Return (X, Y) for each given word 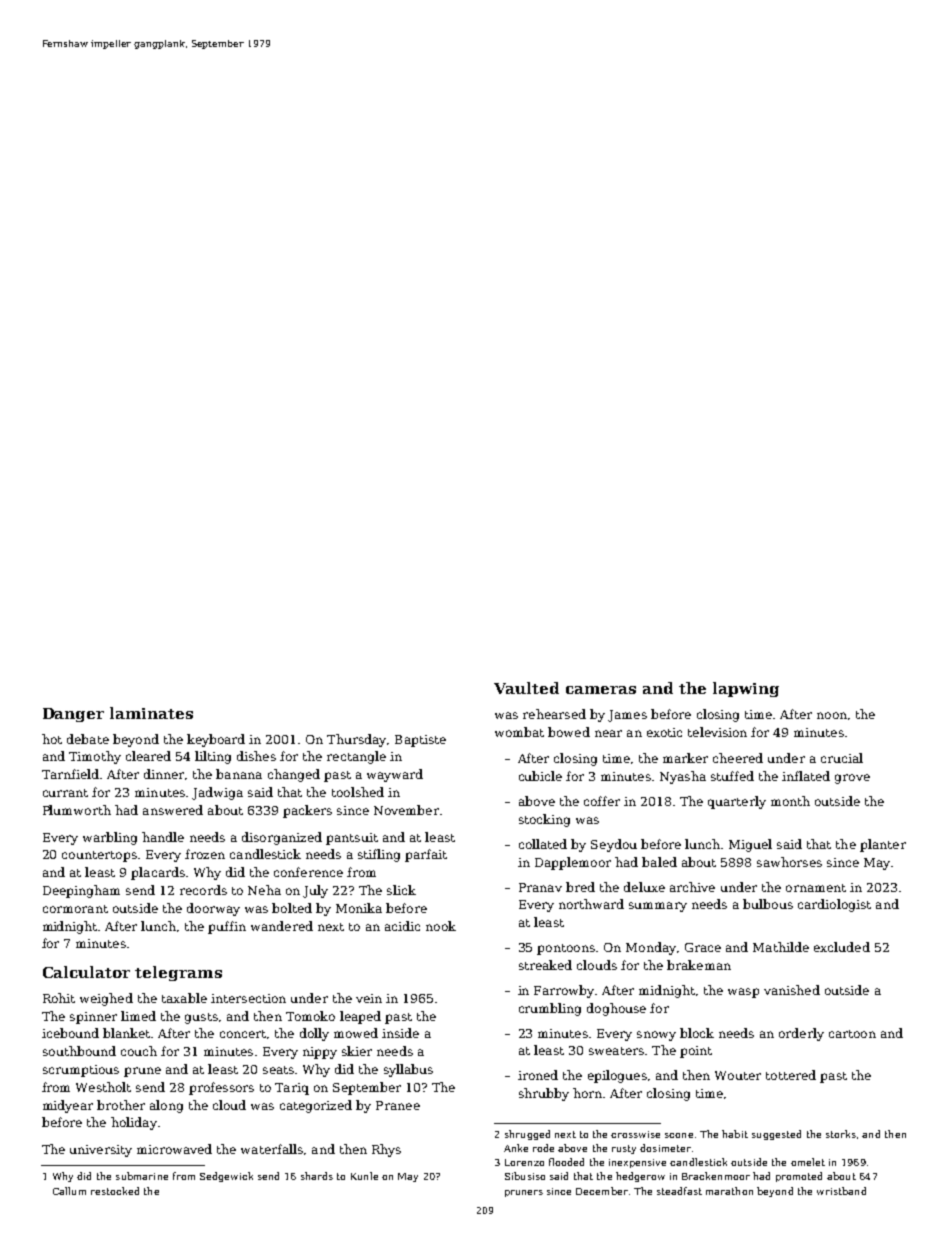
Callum (69, 1191)
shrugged (527, 1135)
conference (308, 872)
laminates (151, 713)
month (790, 801)
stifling (379, 855)
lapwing (746, 689)
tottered (791, 1075)
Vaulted (526, 688)
